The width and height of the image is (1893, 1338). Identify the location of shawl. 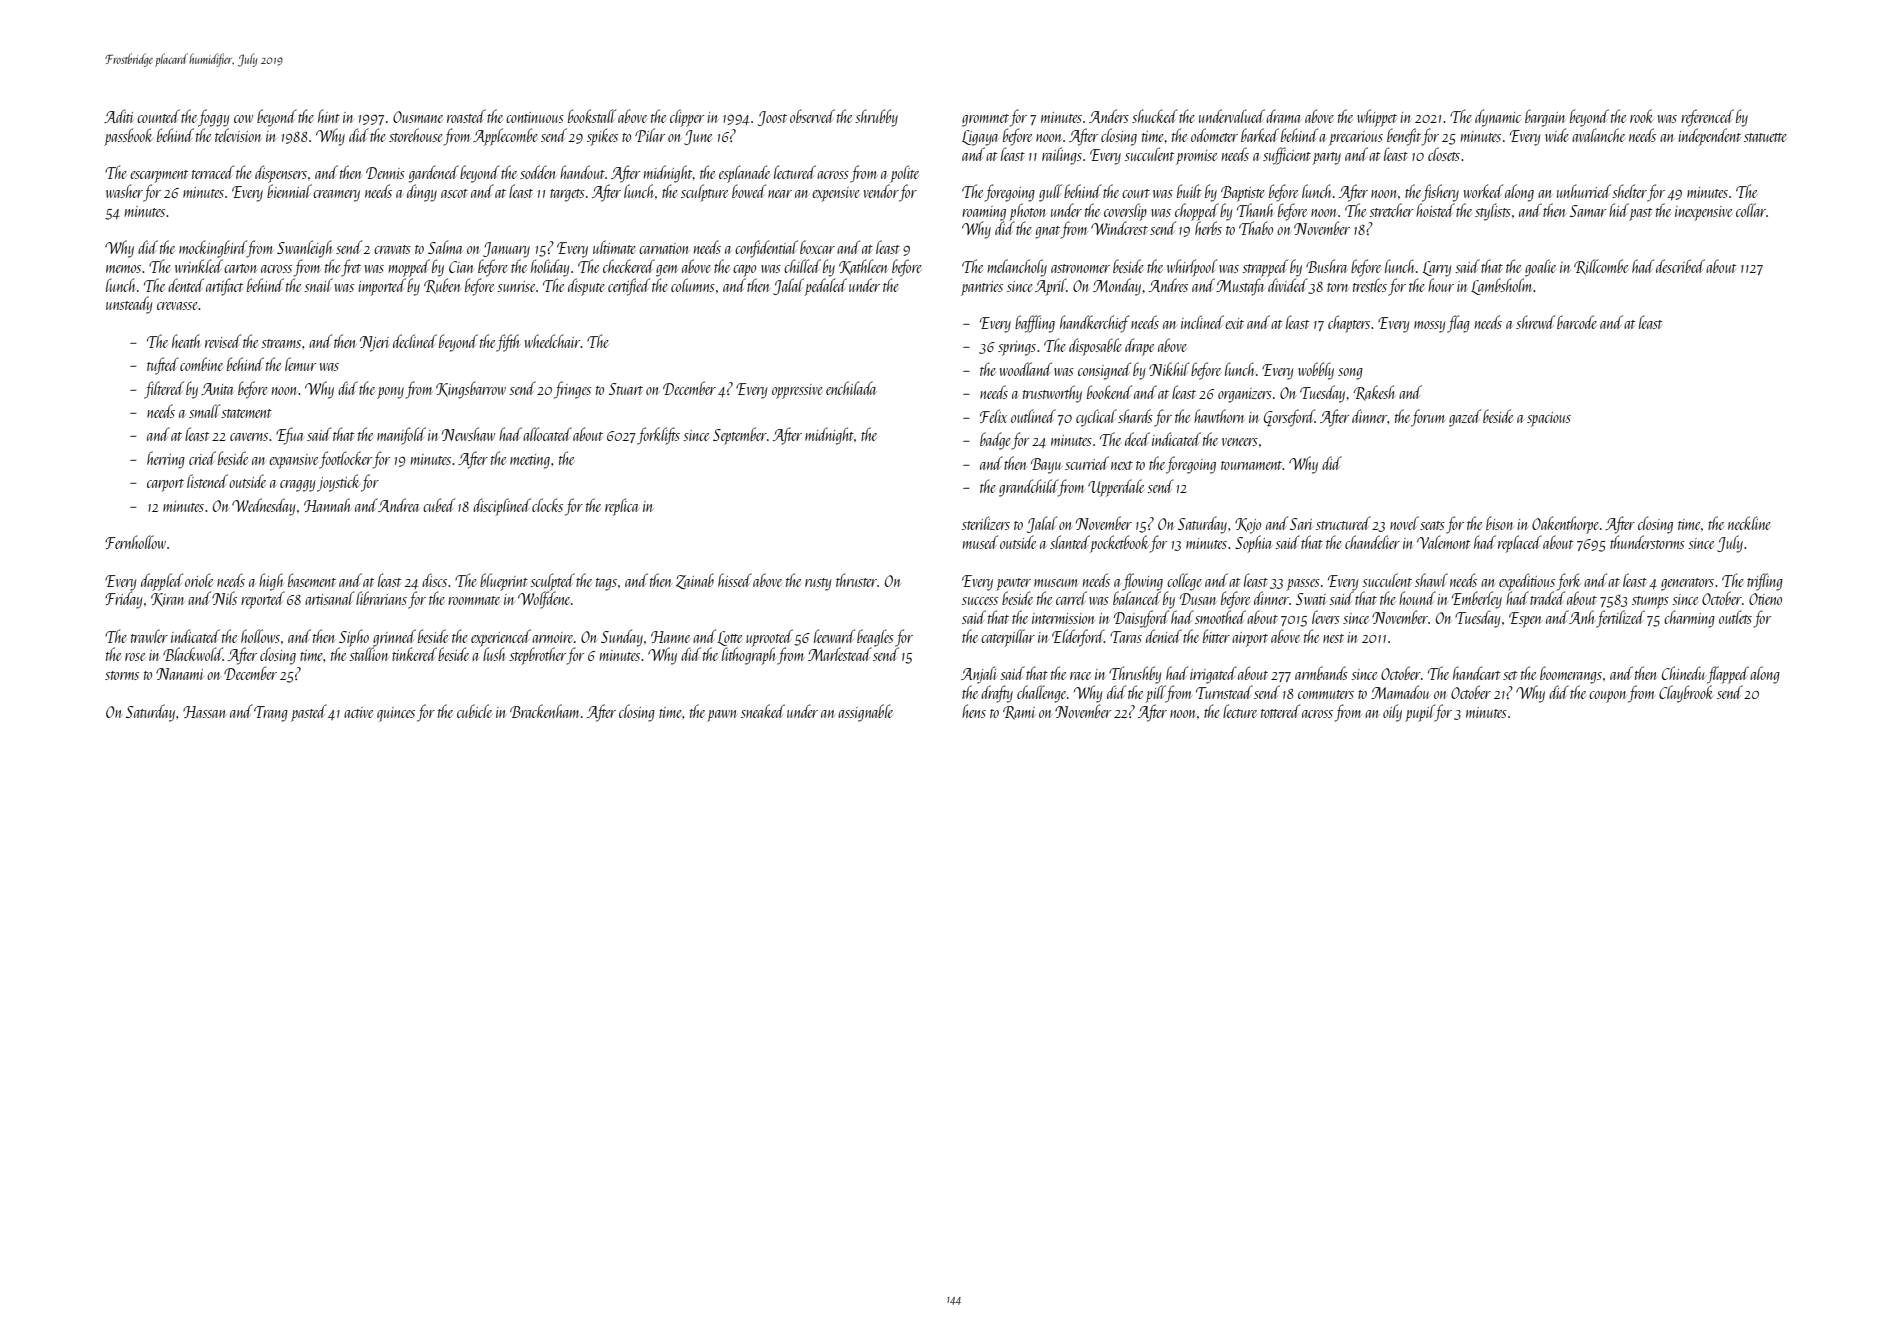
(1431, 580).
